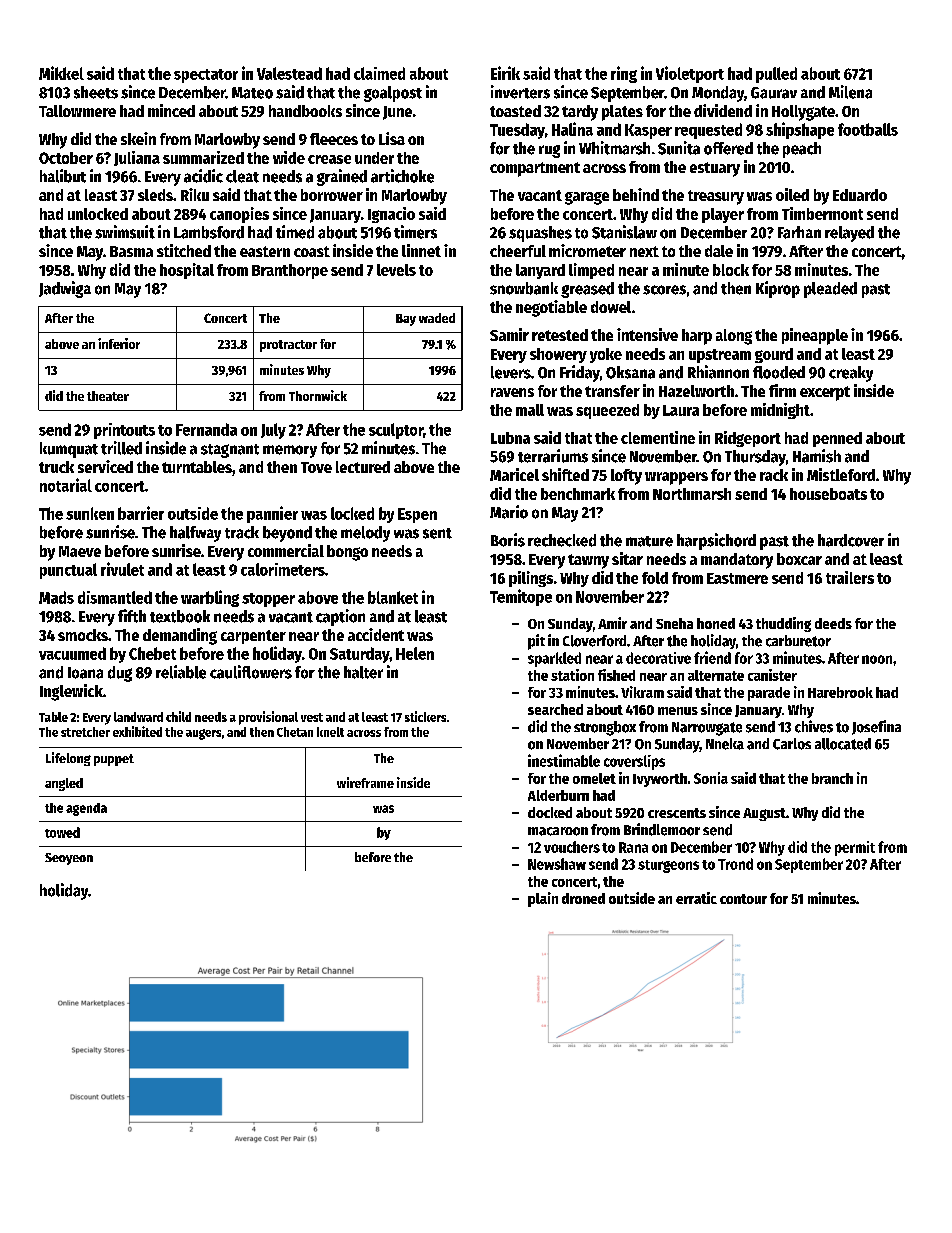 The height and width of the screenshot is (1233, 952). Describe the element at coordinates (855, 848) in the screenshot. I see `permit` at that location.
